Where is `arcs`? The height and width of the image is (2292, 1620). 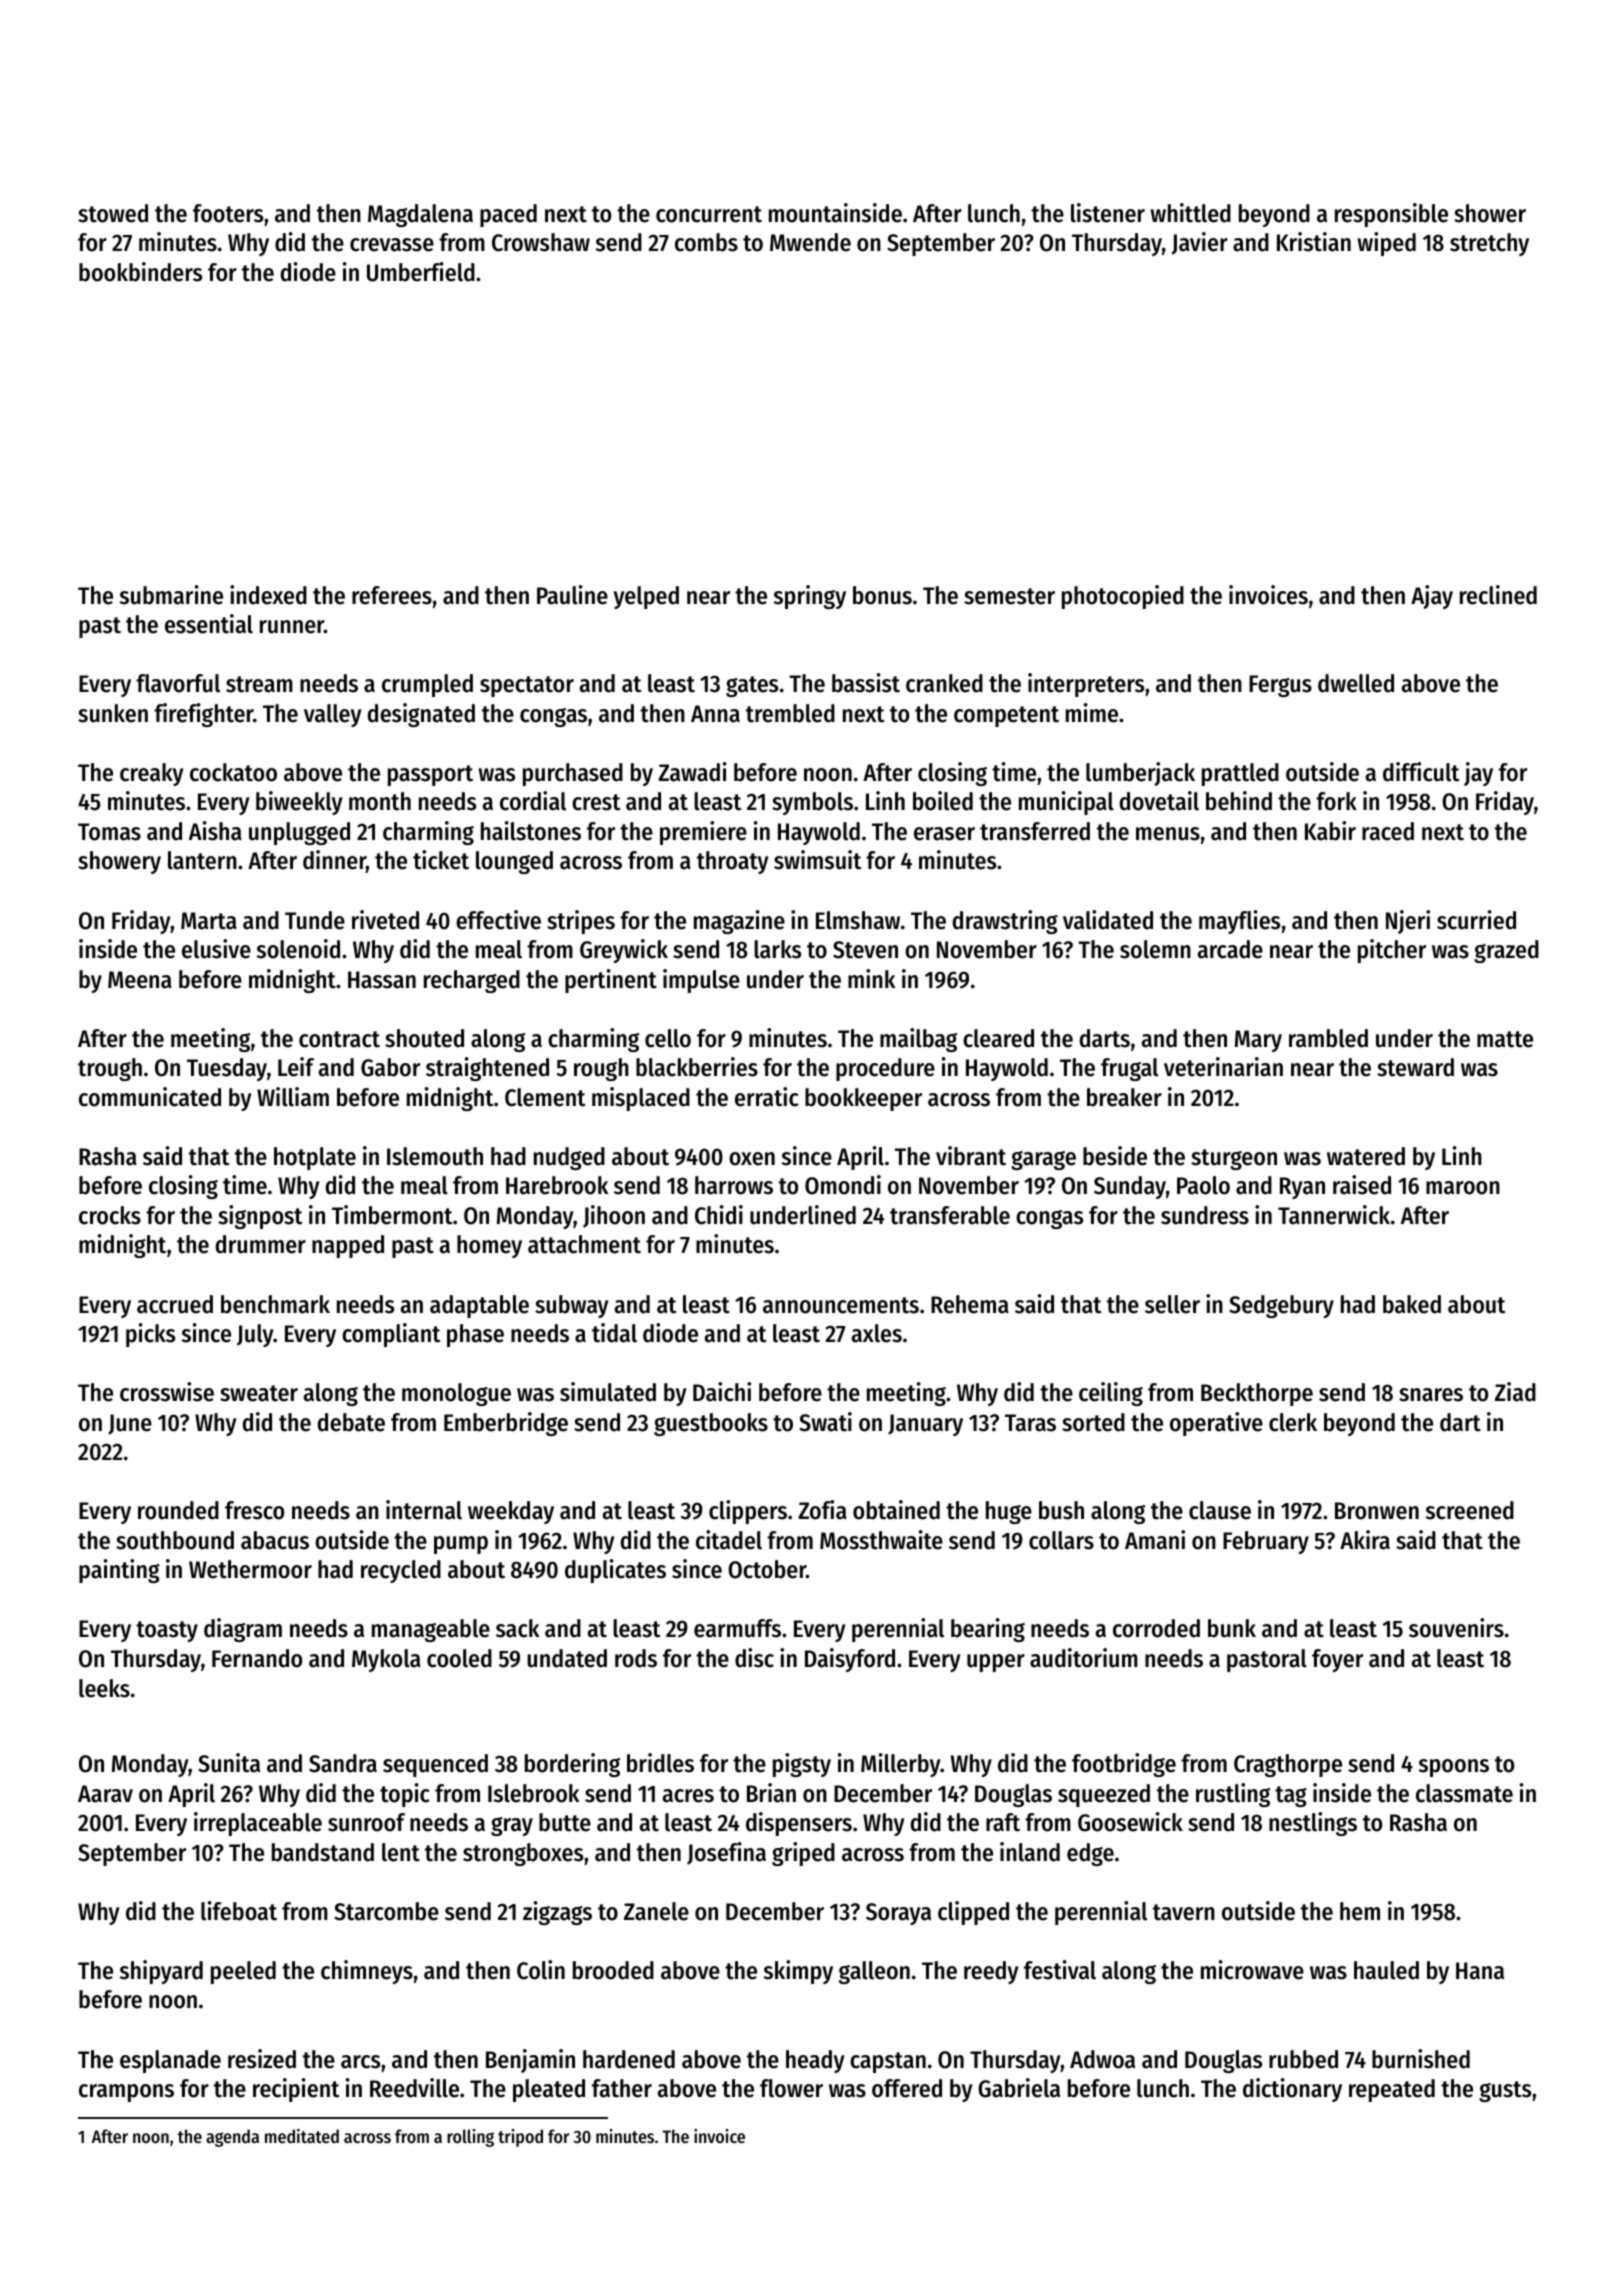 arcs is located at coordinates (360, 2062).
